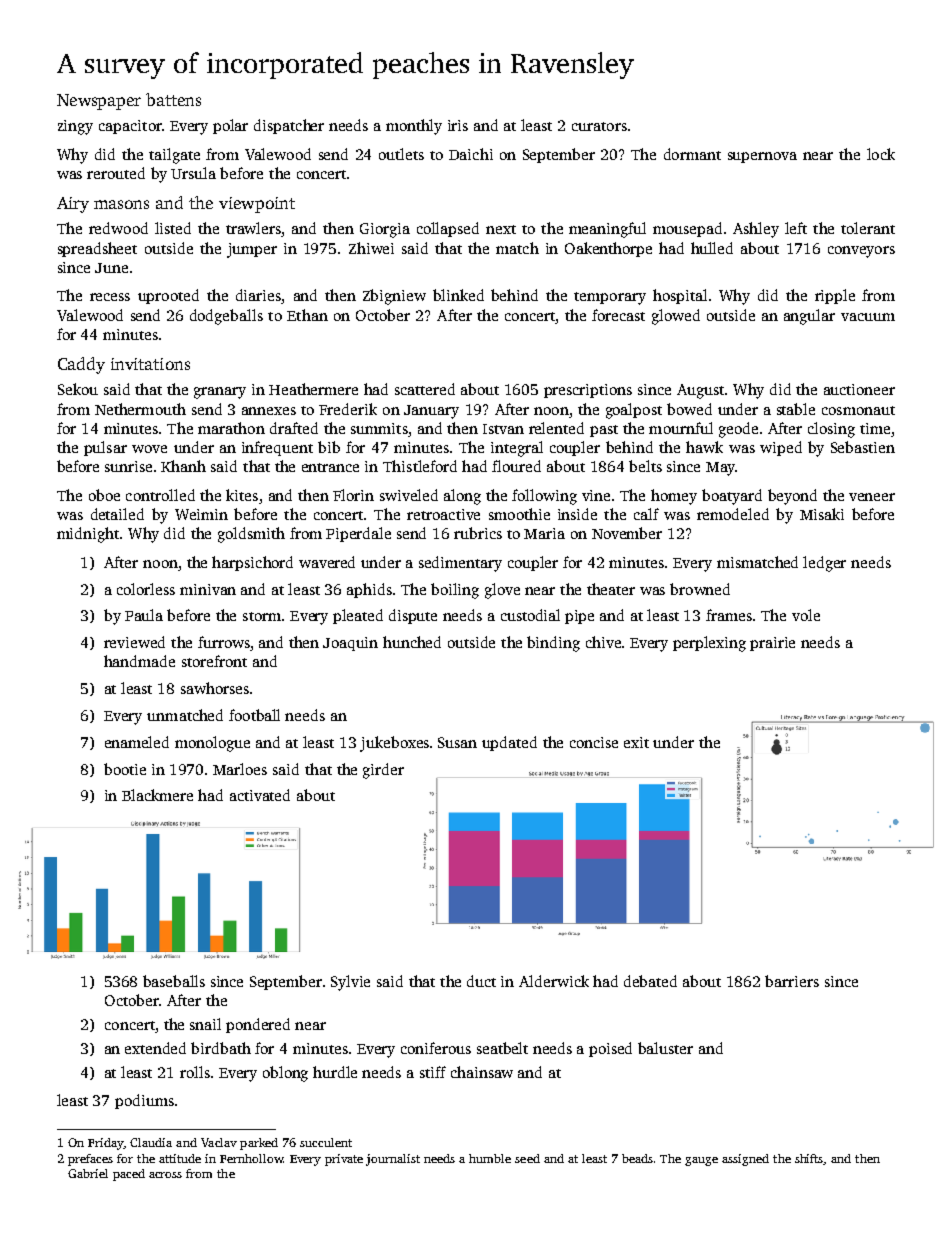  Describe the element at coordinates (259, 1144) in the screenshot. I see `parked` at that location.
